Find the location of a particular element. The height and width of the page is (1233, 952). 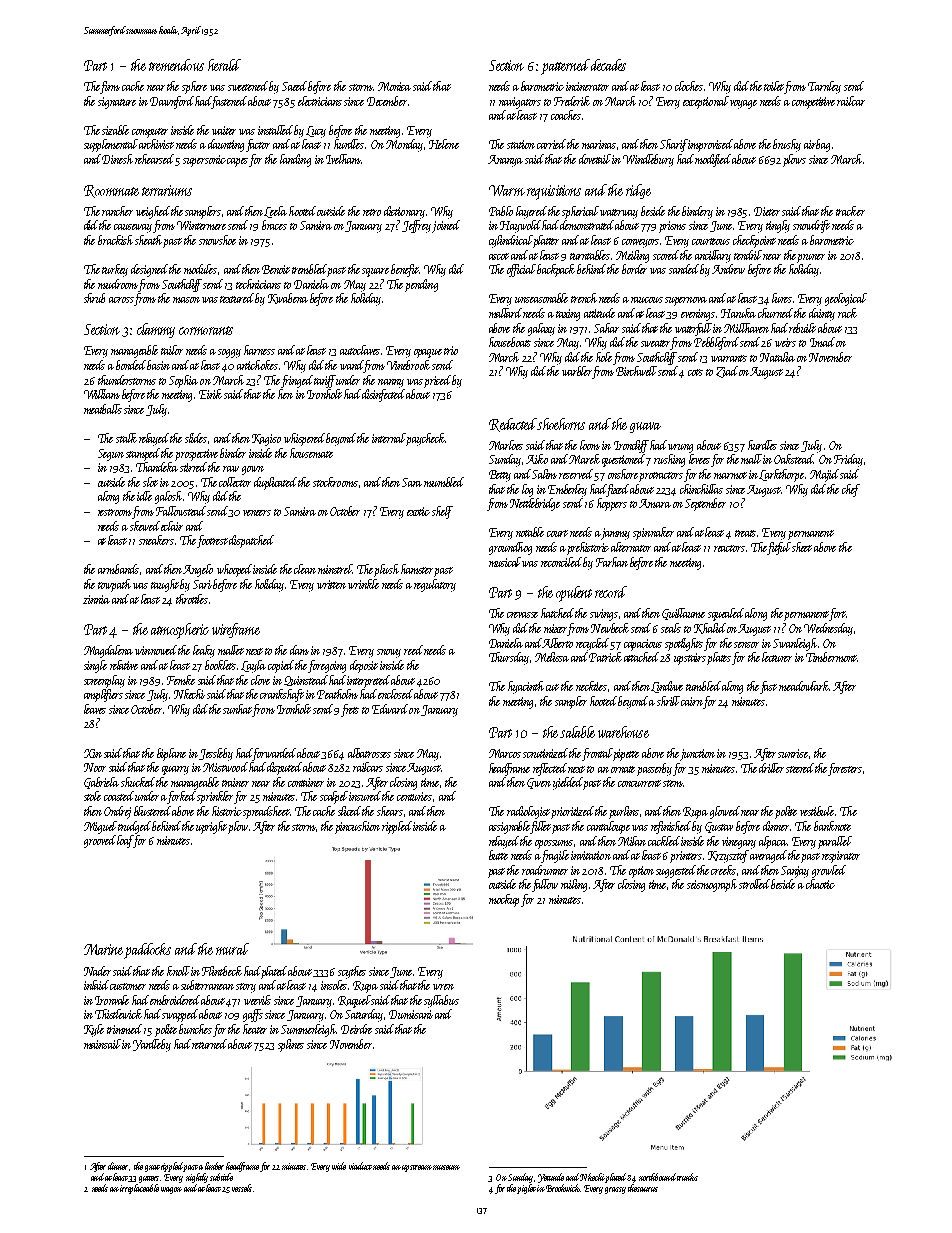

gutters is located at coordinates (149, 1179).
